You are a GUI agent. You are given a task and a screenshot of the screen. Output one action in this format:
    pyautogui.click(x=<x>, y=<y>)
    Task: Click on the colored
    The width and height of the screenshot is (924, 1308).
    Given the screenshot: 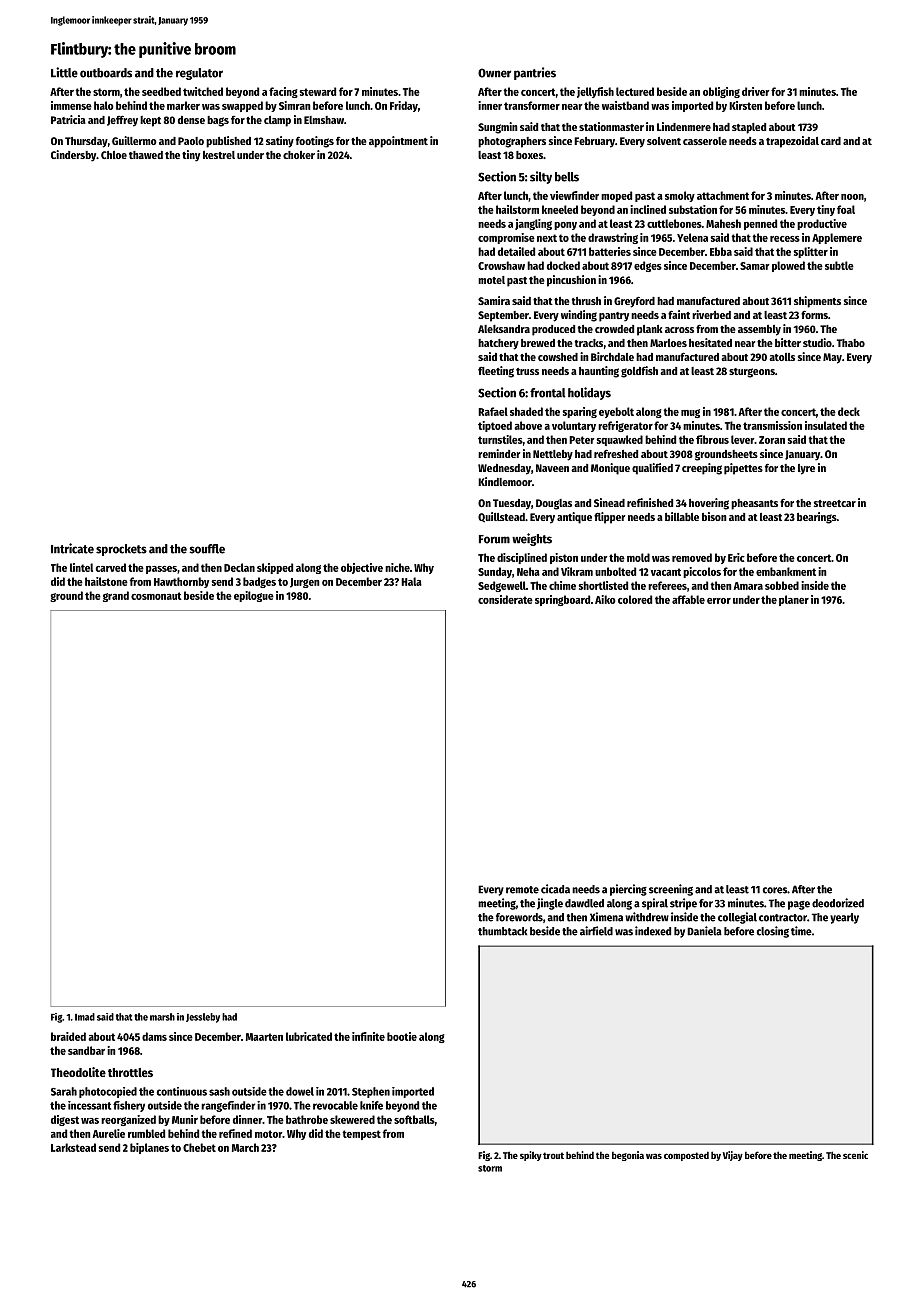 What is the action you would take?
    pyautogui.click(x=635, y=599)
